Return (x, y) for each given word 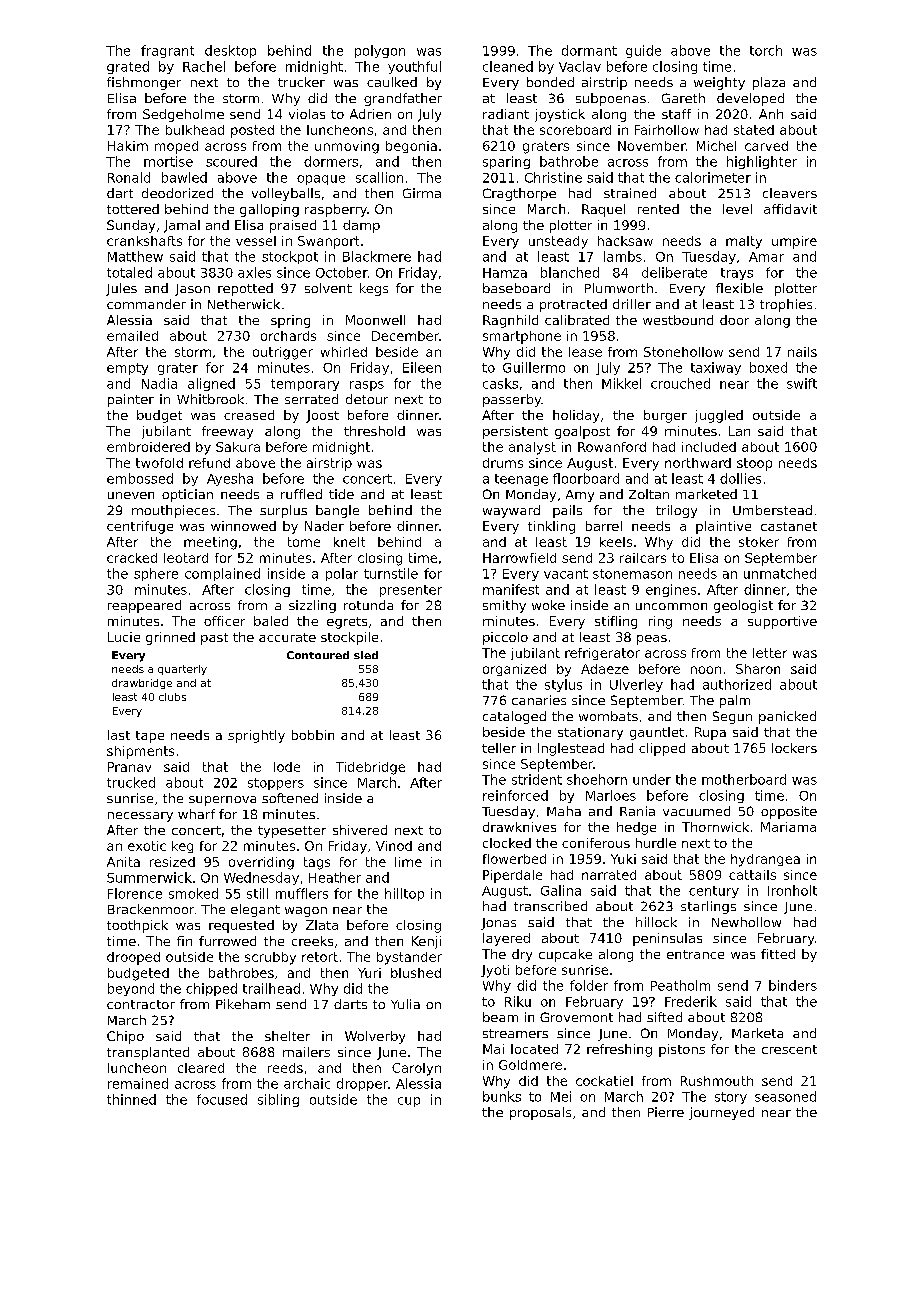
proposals (540, 1113)
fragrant (167, 51)
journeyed (721, 1113)
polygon (380, 51)
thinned (131, 1099)
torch (766, 50)
